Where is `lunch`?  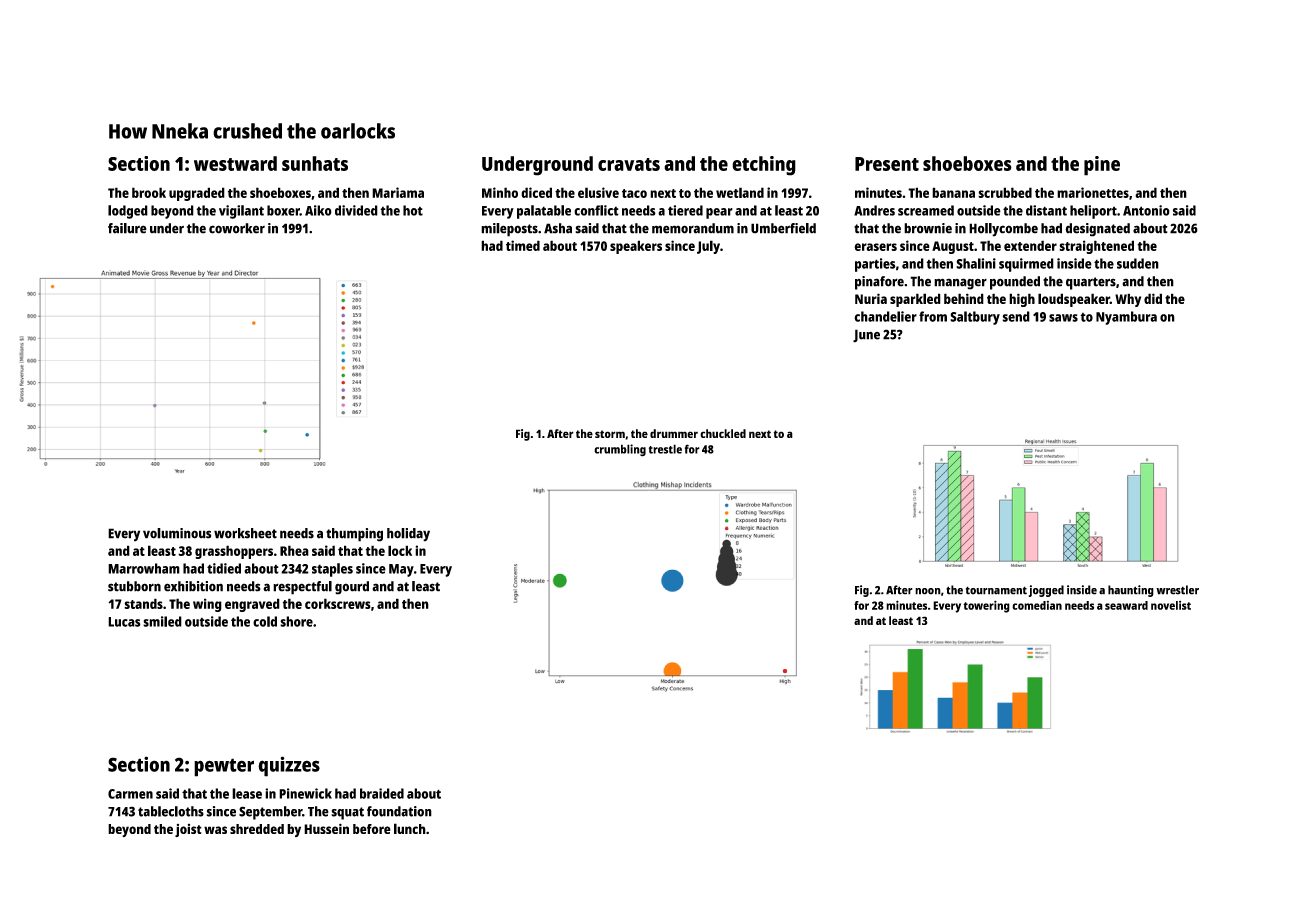 lunch is located at coordinates (410, 828).
